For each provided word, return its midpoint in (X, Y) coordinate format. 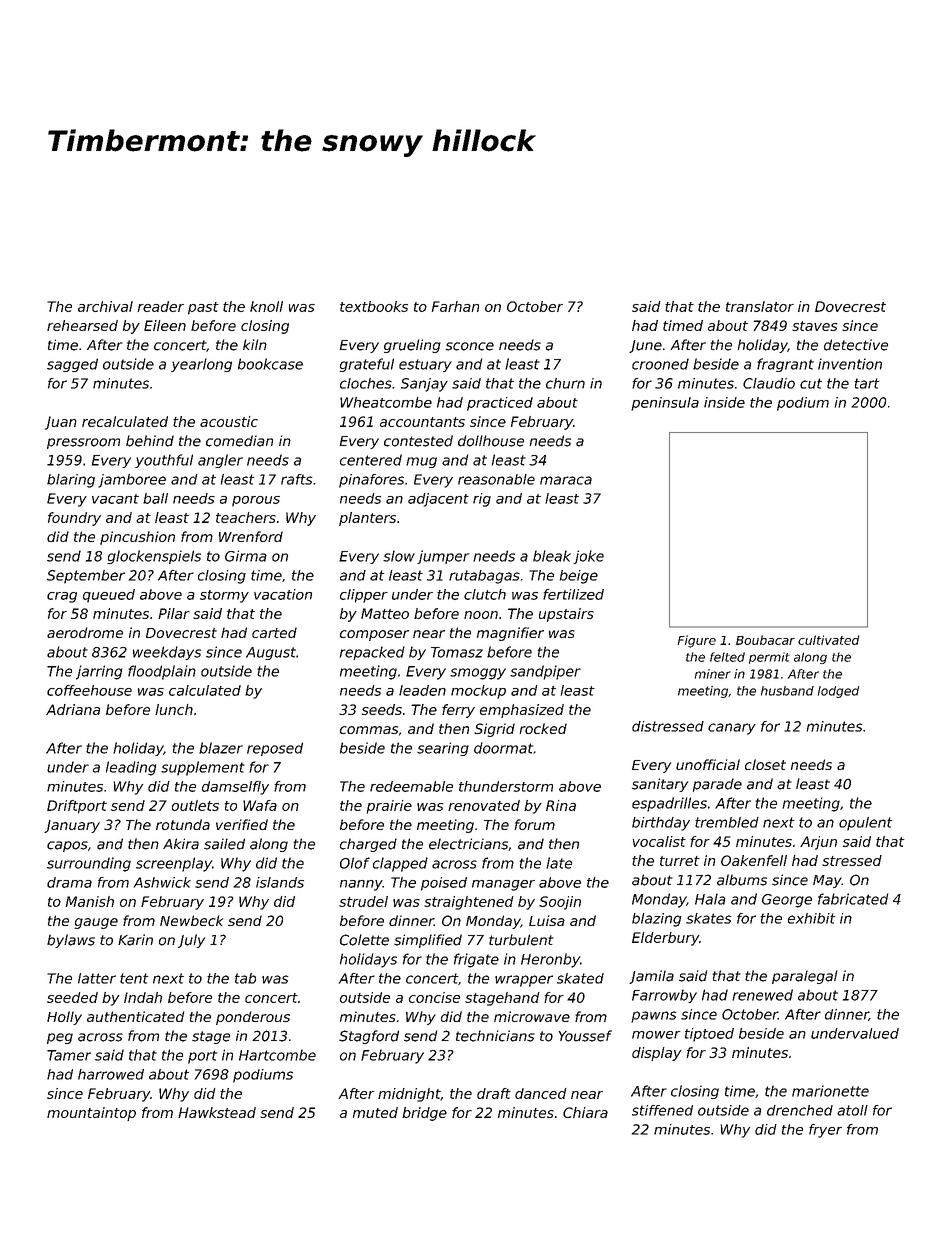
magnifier (510, 634)
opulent (865, 824)
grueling (412, 346)
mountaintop (91, 1114)
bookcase (270, 364)
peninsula (665, 404)
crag (62, 597)
